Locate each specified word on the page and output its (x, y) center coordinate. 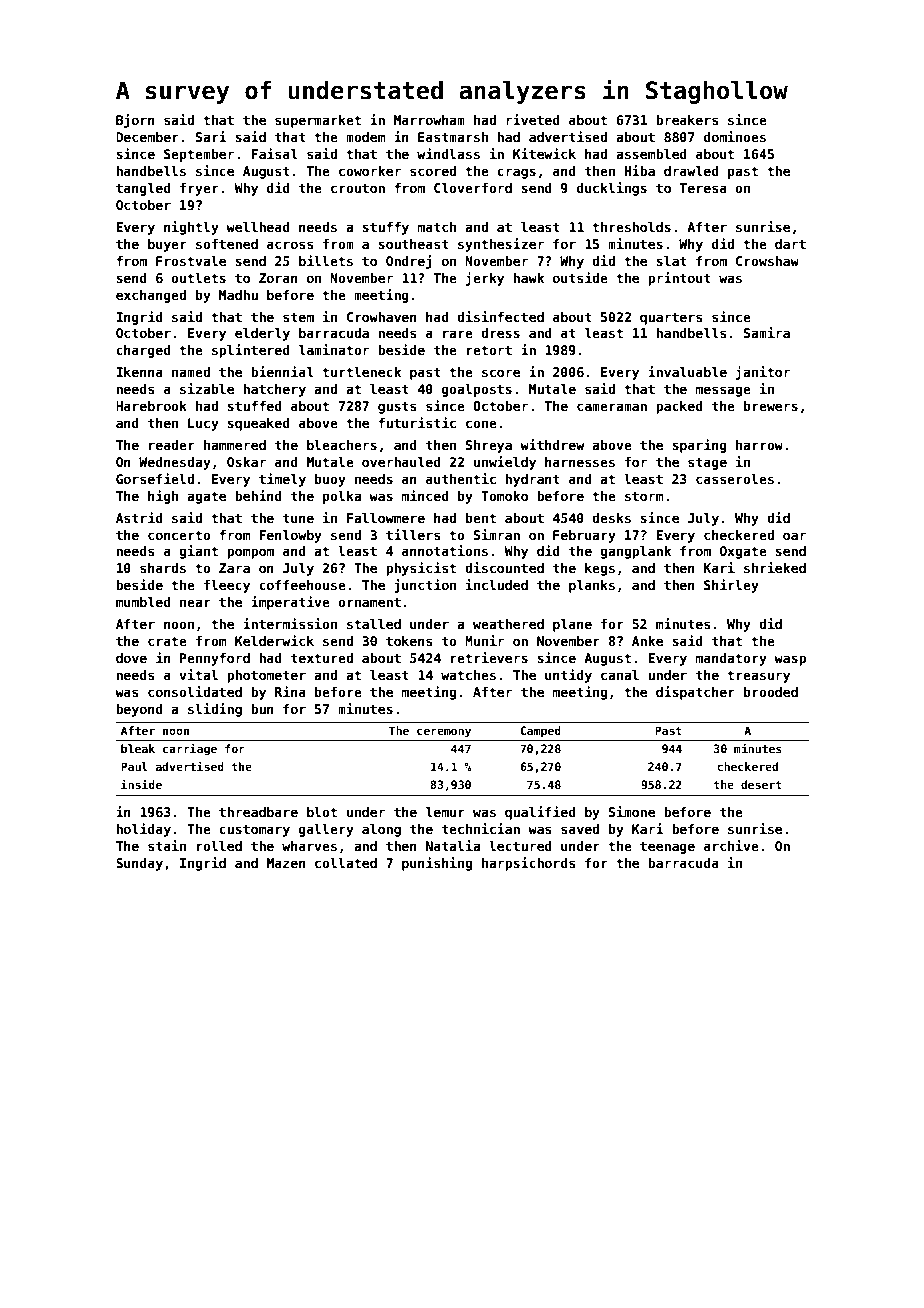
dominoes (735, 136)
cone (481, 424)
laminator (334, 349)
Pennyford (215, 659)
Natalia (453, 845)
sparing (699, 446)
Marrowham (429, 120)
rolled (219, 846)
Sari (211, 136)
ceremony (444, 733)
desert (761, 784)
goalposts (477, 390)
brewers (771, 406)
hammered (235, 445)
